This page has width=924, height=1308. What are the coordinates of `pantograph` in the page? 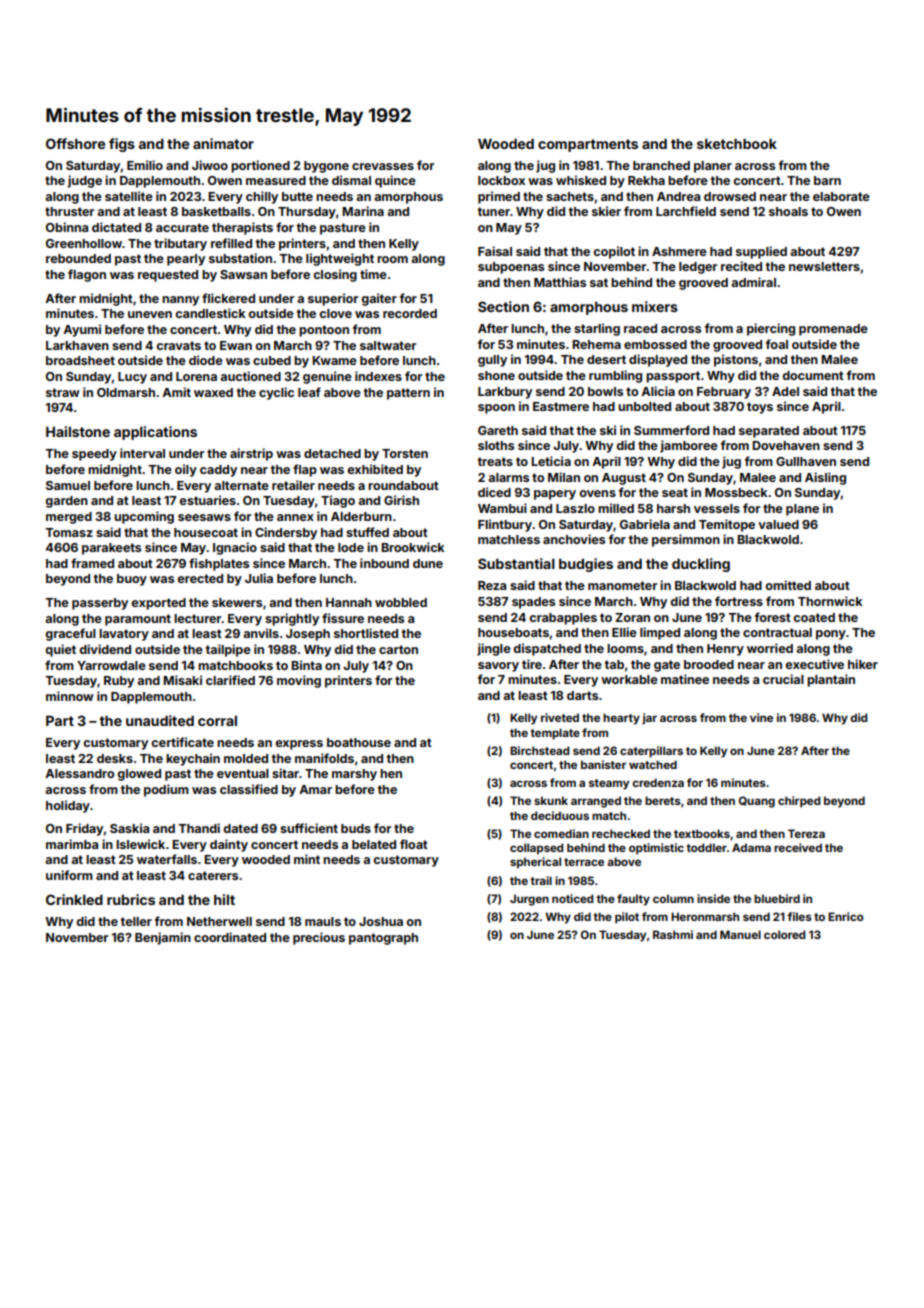 It's located at (383, 939).
